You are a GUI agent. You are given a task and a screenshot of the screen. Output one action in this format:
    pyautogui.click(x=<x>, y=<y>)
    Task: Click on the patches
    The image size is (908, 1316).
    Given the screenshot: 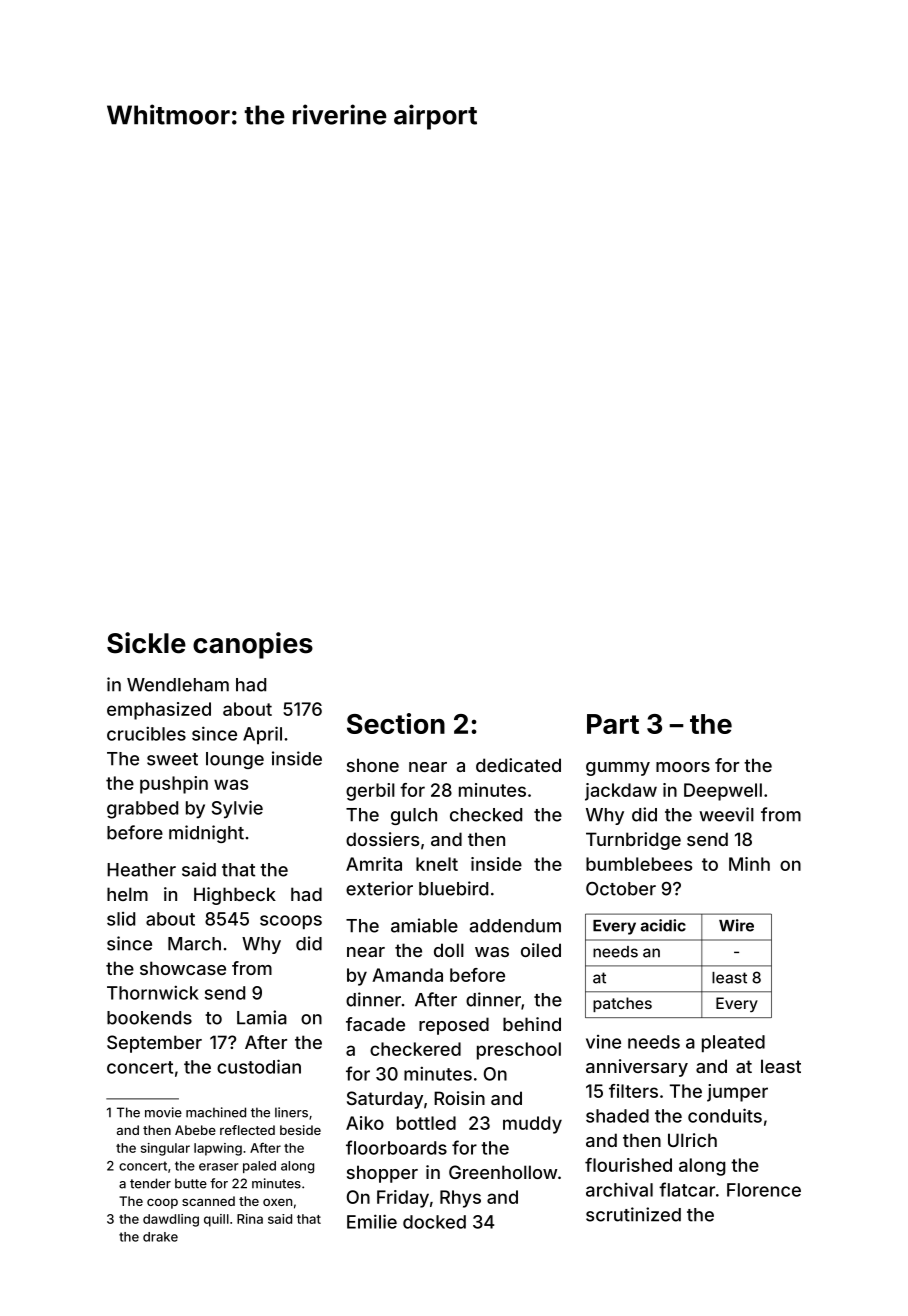 What is the action you would take?
    pyautogui.click(x=622, y=1004)
